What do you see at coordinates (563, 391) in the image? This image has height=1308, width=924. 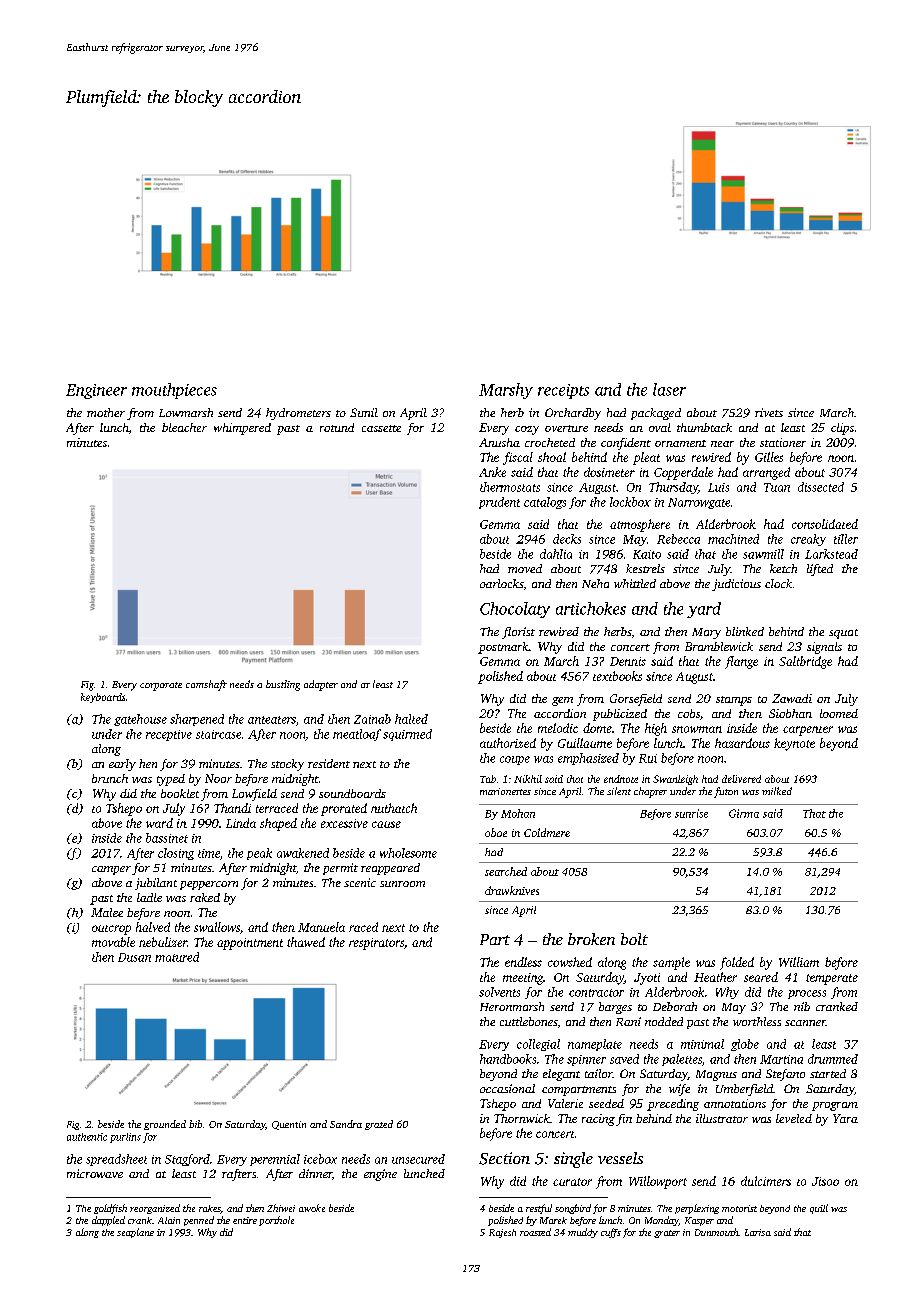 I see `receipts` at bounding box center [563, 391].
